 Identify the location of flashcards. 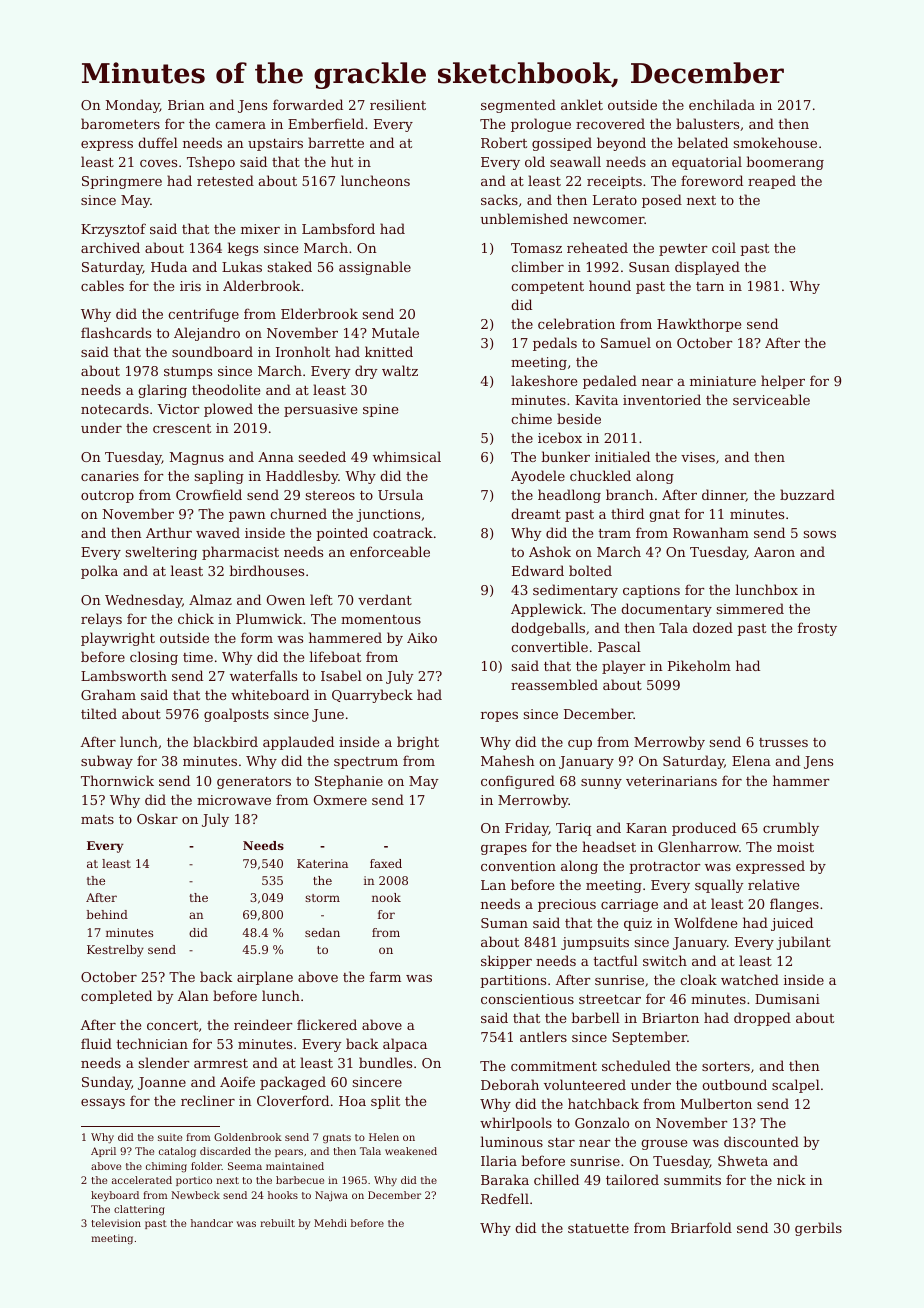
(116, 332).
